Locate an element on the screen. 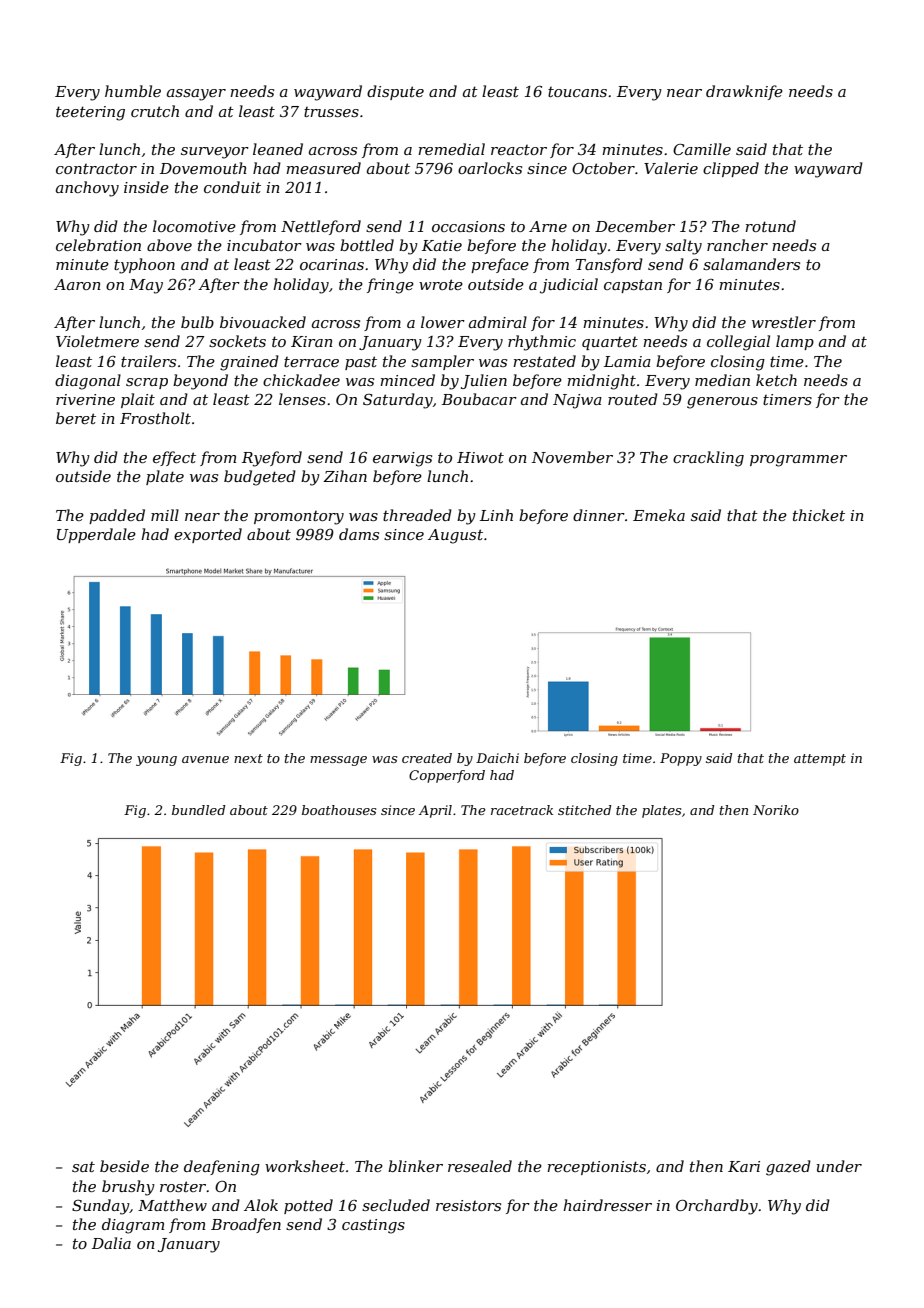 Image resolution: width=924 pixels, height=1308 pixels. beret is located at coordinates (76, 418).
